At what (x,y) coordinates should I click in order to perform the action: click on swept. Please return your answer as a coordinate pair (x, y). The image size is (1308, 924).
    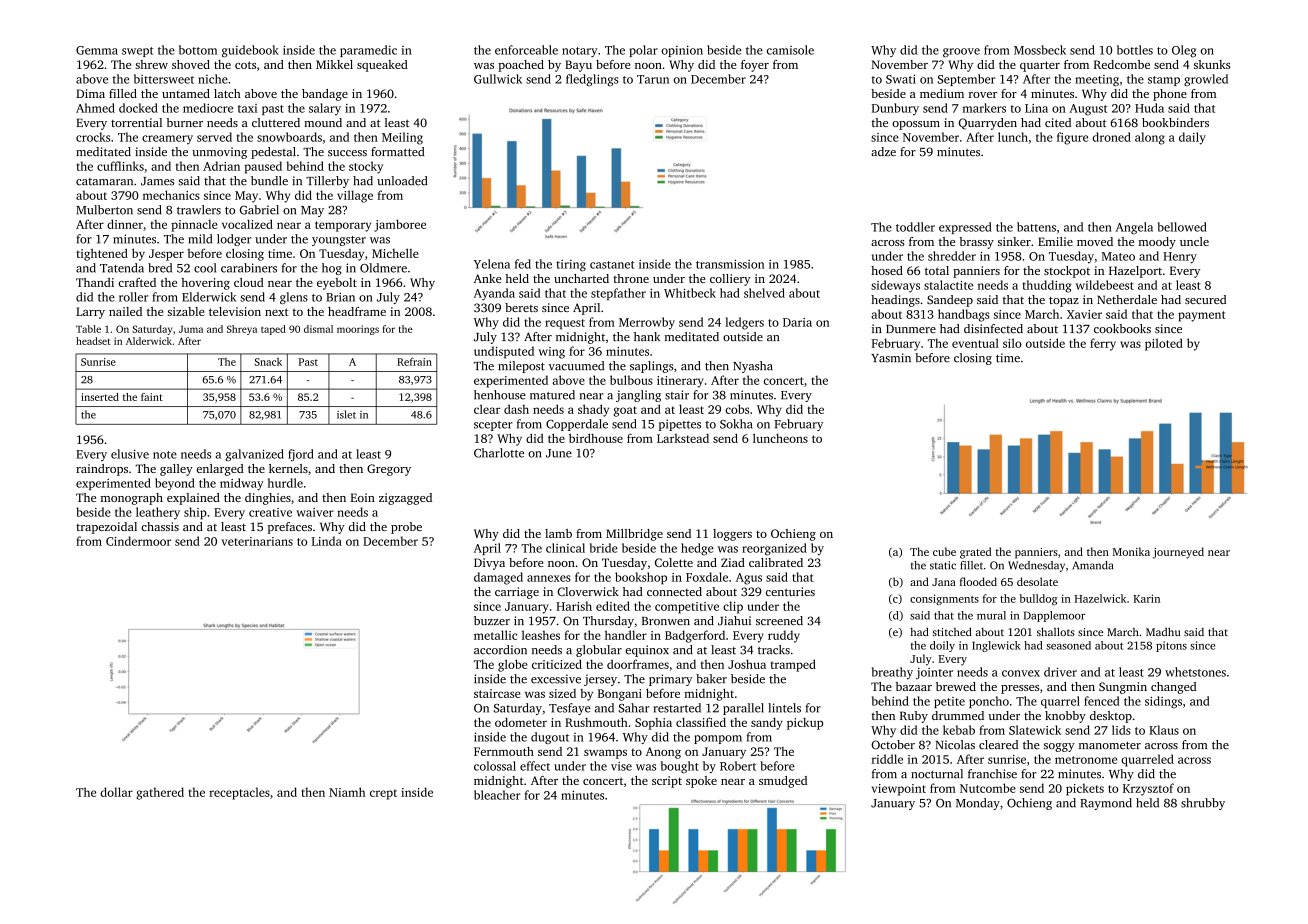
    Looking at the image, I should click on (138, 52).
